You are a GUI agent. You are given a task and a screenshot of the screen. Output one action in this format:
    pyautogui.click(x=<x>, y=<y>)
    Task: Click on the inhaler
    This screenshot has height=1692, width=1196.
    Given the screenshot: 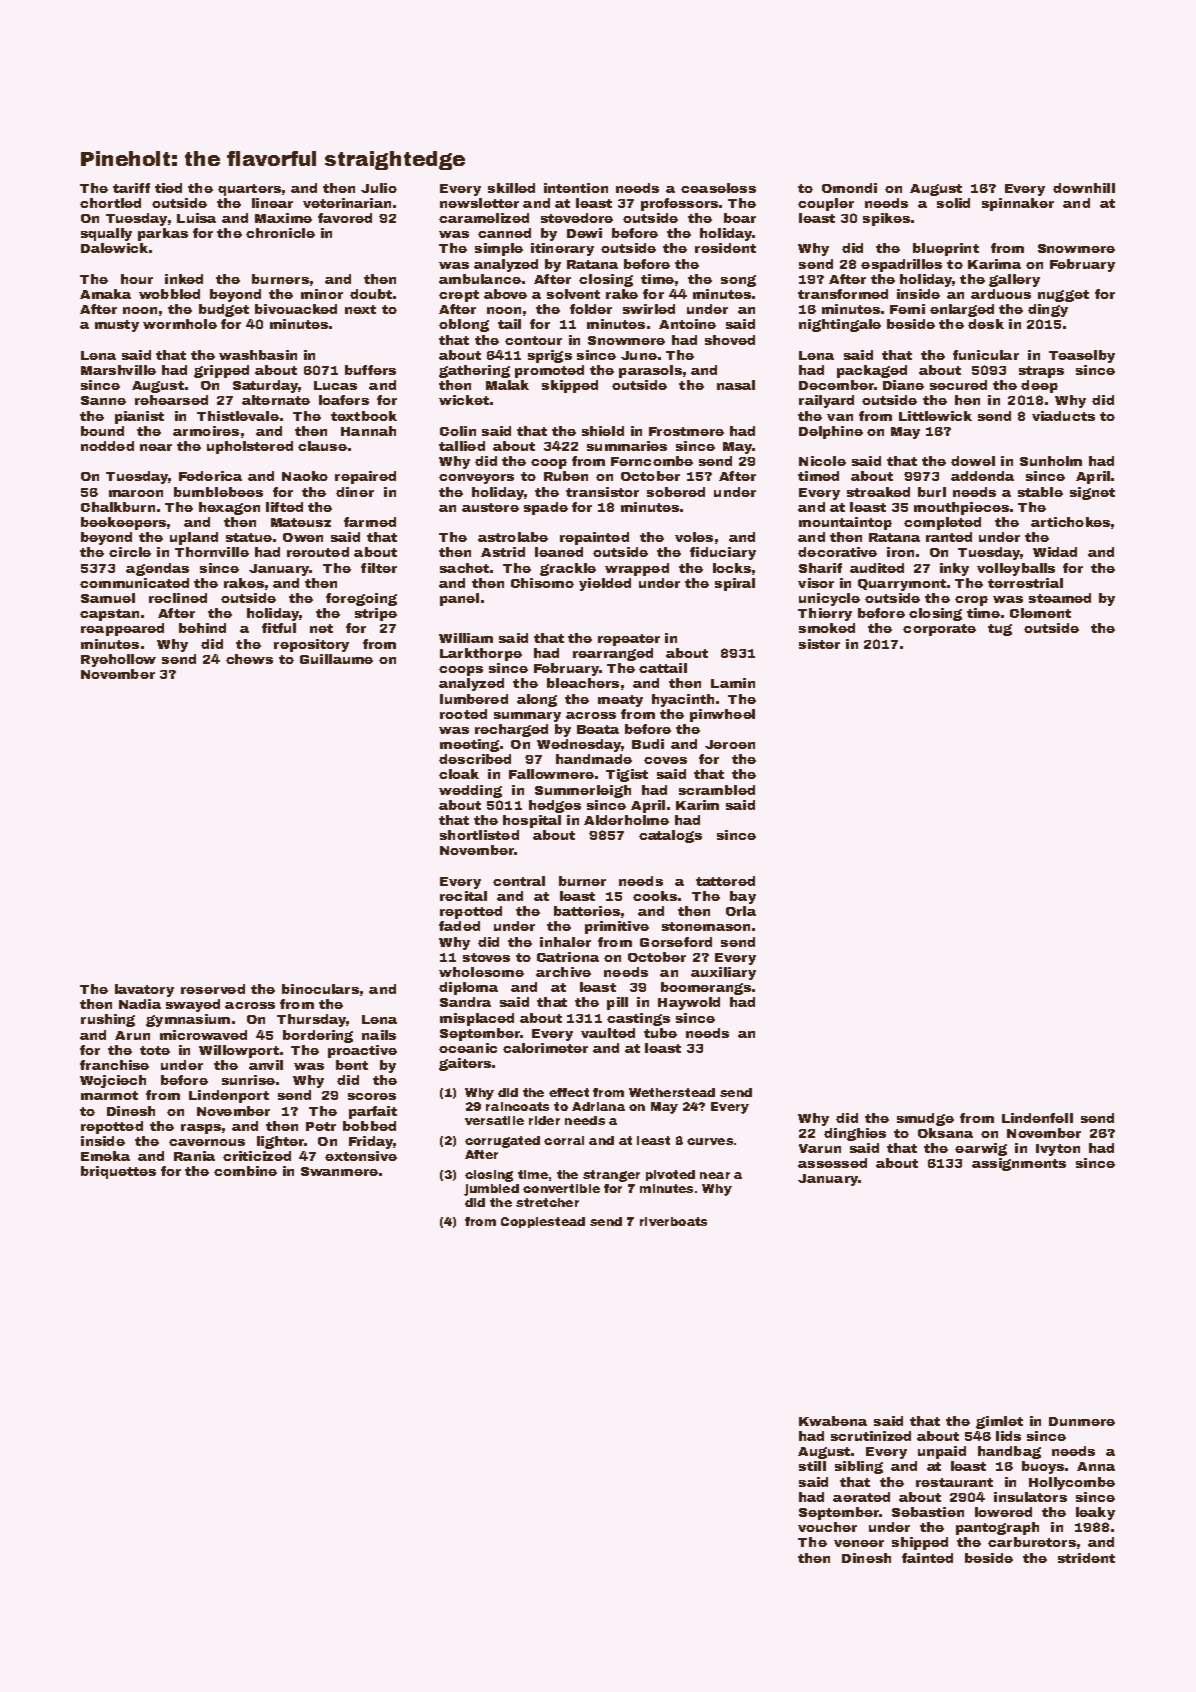 What is the action you would take?
    pyautogui.click(x=565, y=942)
